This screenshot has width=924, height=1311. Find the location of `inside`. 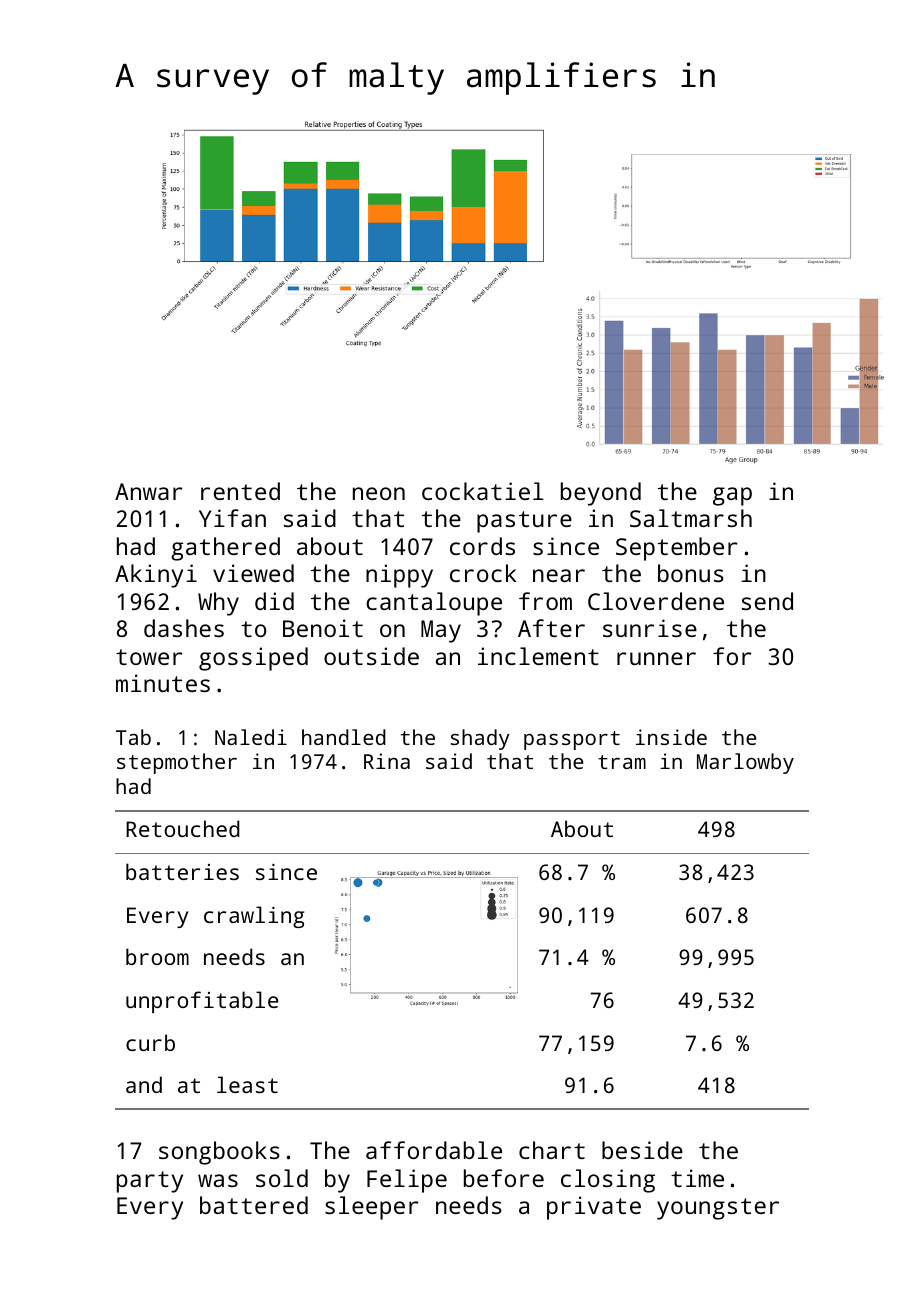

inside is located at coordinates (671, 737).
